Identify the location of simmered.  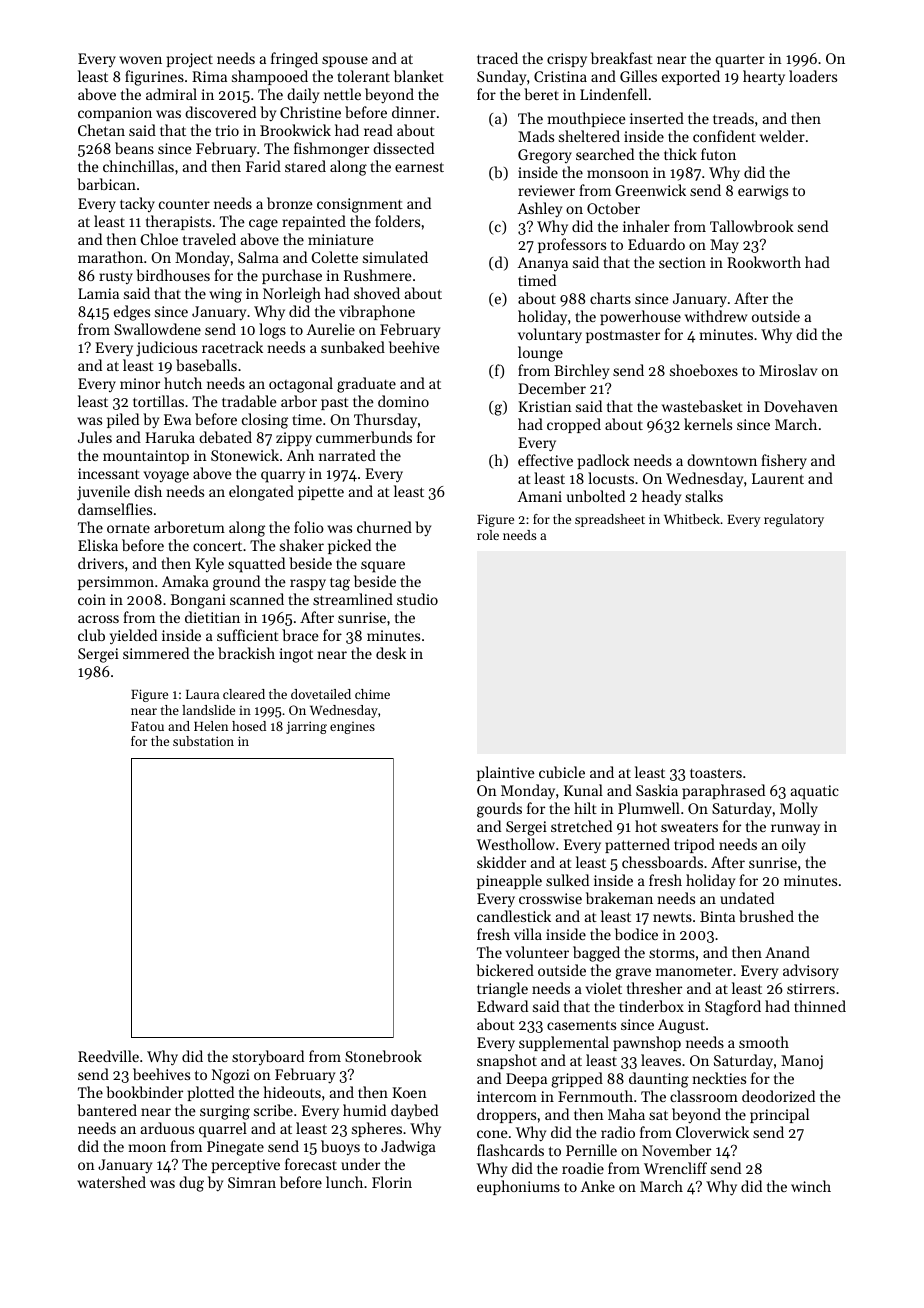
(156, 653).
